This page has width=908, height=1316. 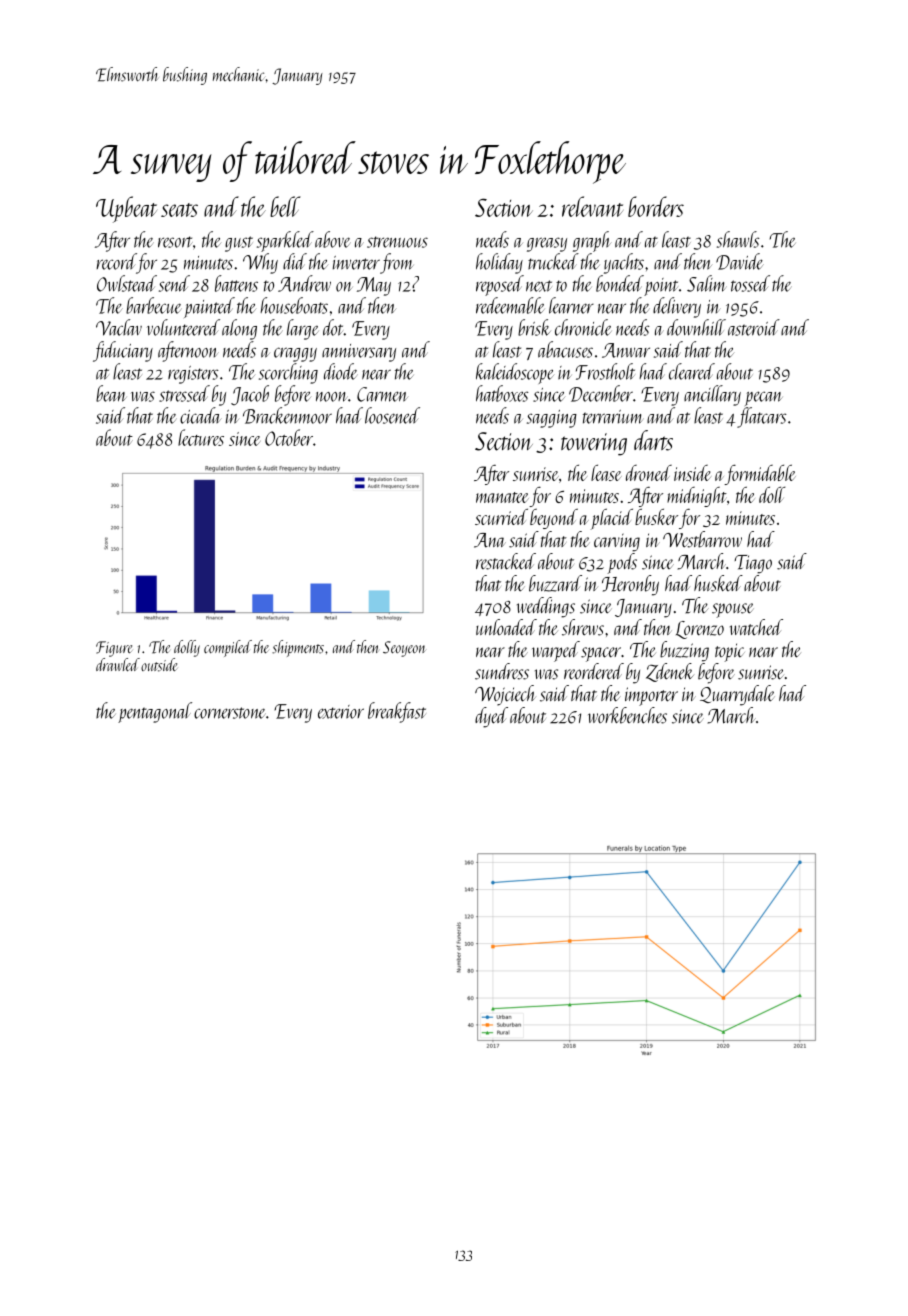 What do you see at coordinates (260, 263) in the page?
I see `Why` at bounding box center [260, 263].
